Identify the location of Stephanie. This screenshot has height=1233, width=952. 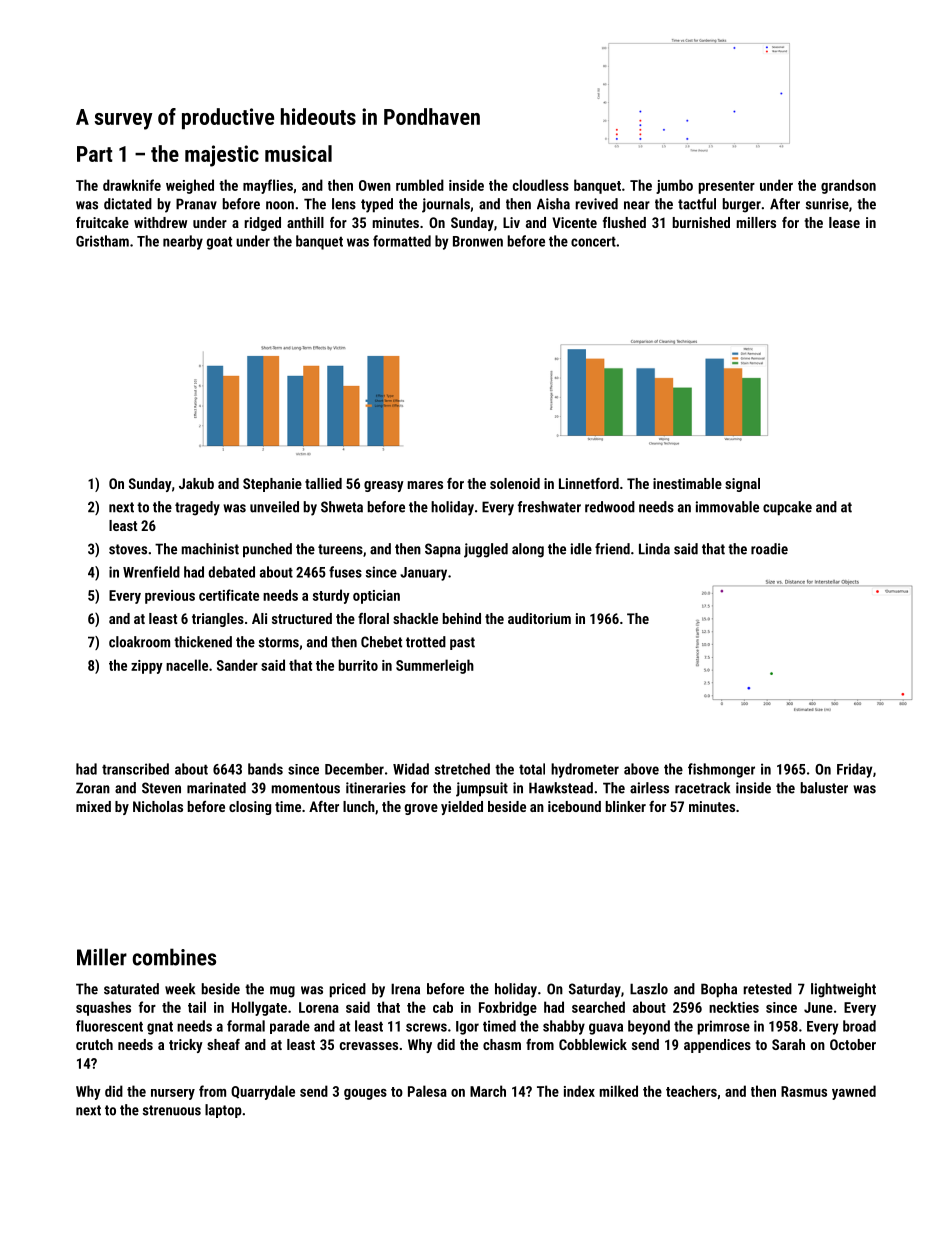
(272, 485).
